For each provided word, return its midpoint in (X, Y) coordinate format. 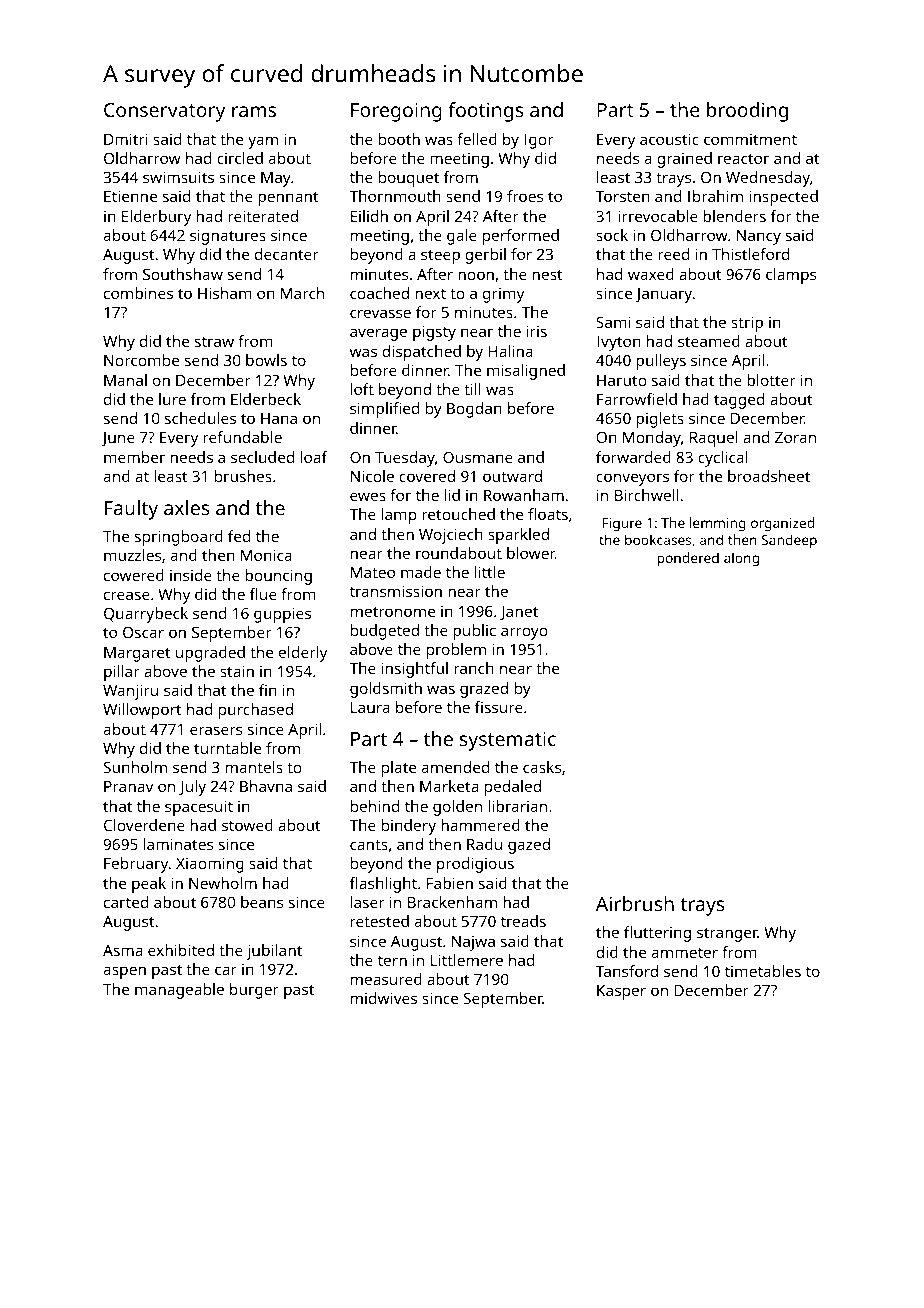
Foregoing (396, 112)
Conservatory (164, 112)
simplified (384, 410)
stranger (727, 935)
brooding (747, 112)
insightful (415, 670)
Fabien (450, 883)
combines (138, 293)
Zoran (795, 437)
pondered (688, 559)
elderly (303, 654)
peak (149, 885)
